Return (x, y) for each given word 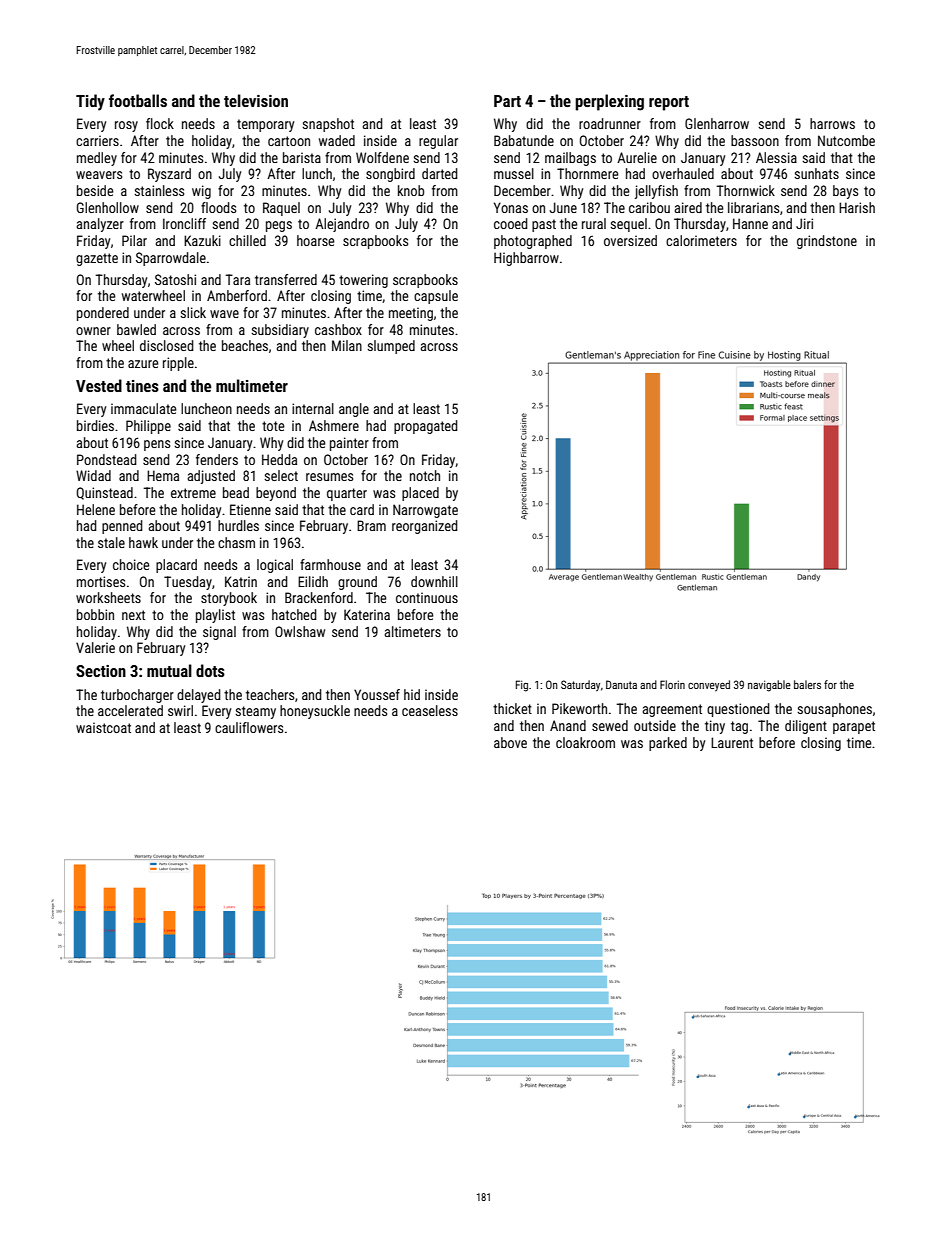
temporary (265, 125)
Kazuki (202, 240)
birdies (95, 425)
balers (807, 684)
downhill (434, 581)
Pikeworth (579, 708)
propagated (426, 427)
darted (440, 173)
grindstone (827, 242)
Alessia (776, 157)
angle (354, 410)
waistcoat (103, 727)
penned (122, 527)
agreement (672, 710)
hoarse (316, 240)
